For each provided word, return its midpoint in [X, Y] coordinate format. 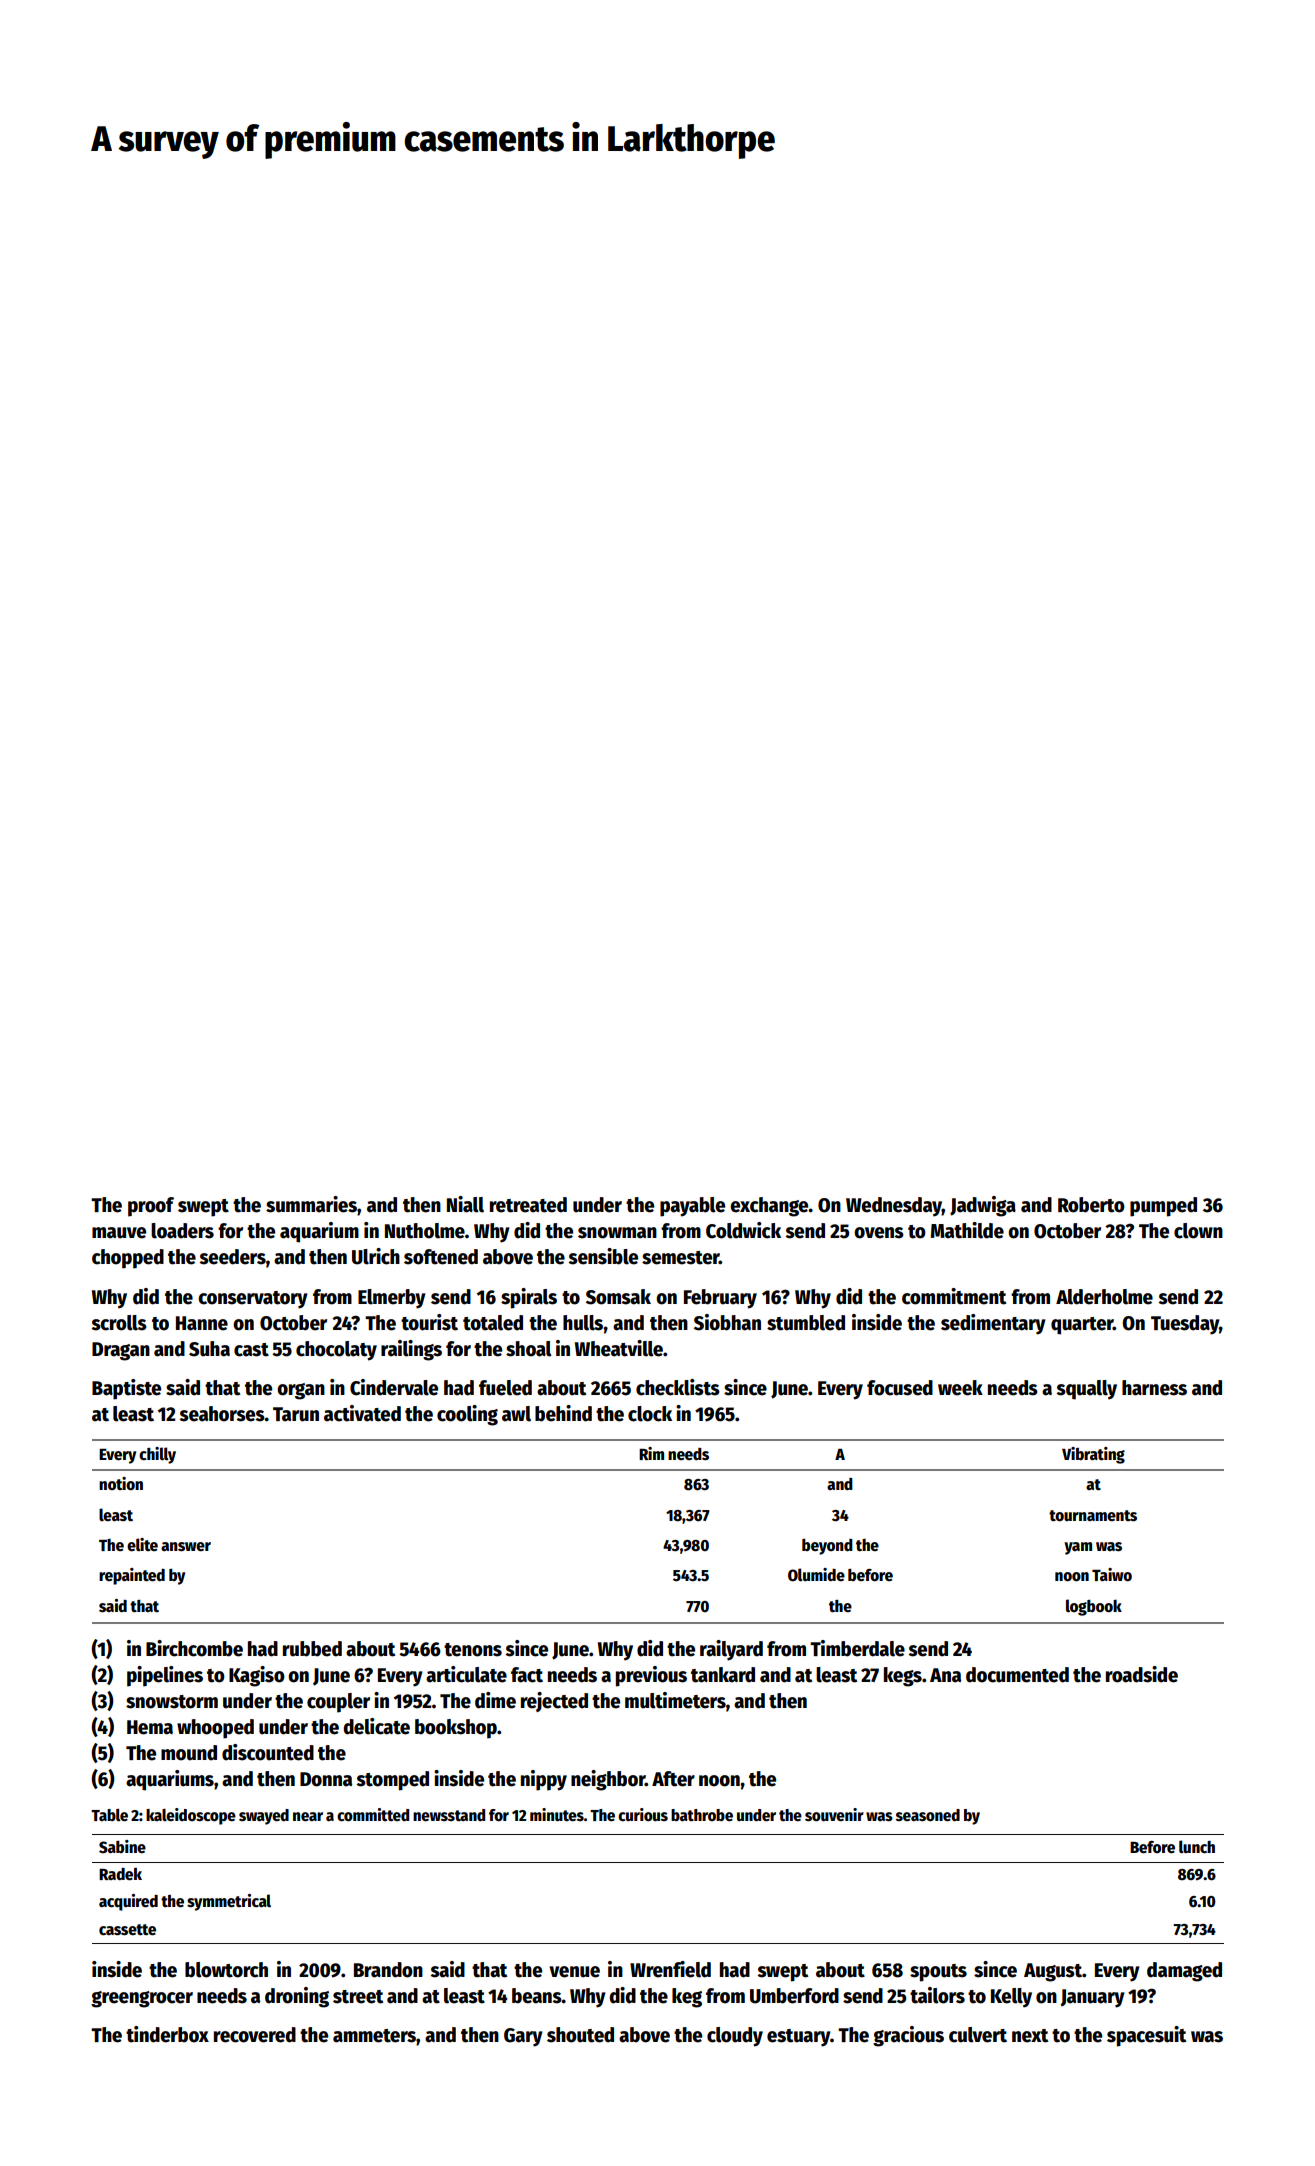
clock [650, 1414]
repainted [132, 1576]
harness [1154, 1388]
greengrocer [142, 1999]
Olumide [816, 1574]
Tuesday [1185, 1325]
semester [680, 1258]
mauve [119, 1233]
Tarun [296, 1414]
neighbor [608, 1780]
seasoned [928, 1815]
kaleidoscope [191, 1816]
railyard [731, 1650]
